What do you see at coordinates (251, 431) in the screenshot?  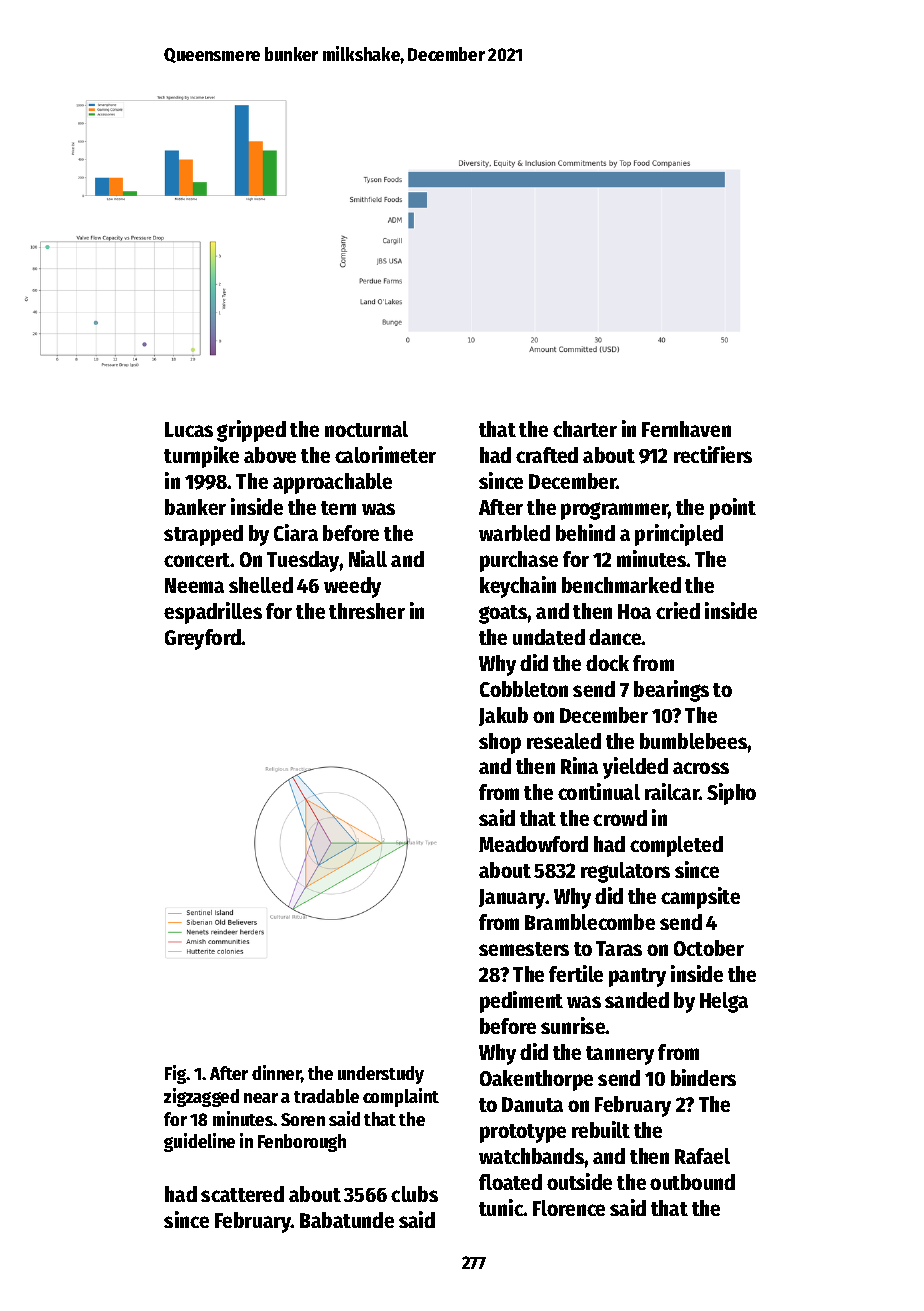 I see `gripped` at bounding box center [251, 431].
